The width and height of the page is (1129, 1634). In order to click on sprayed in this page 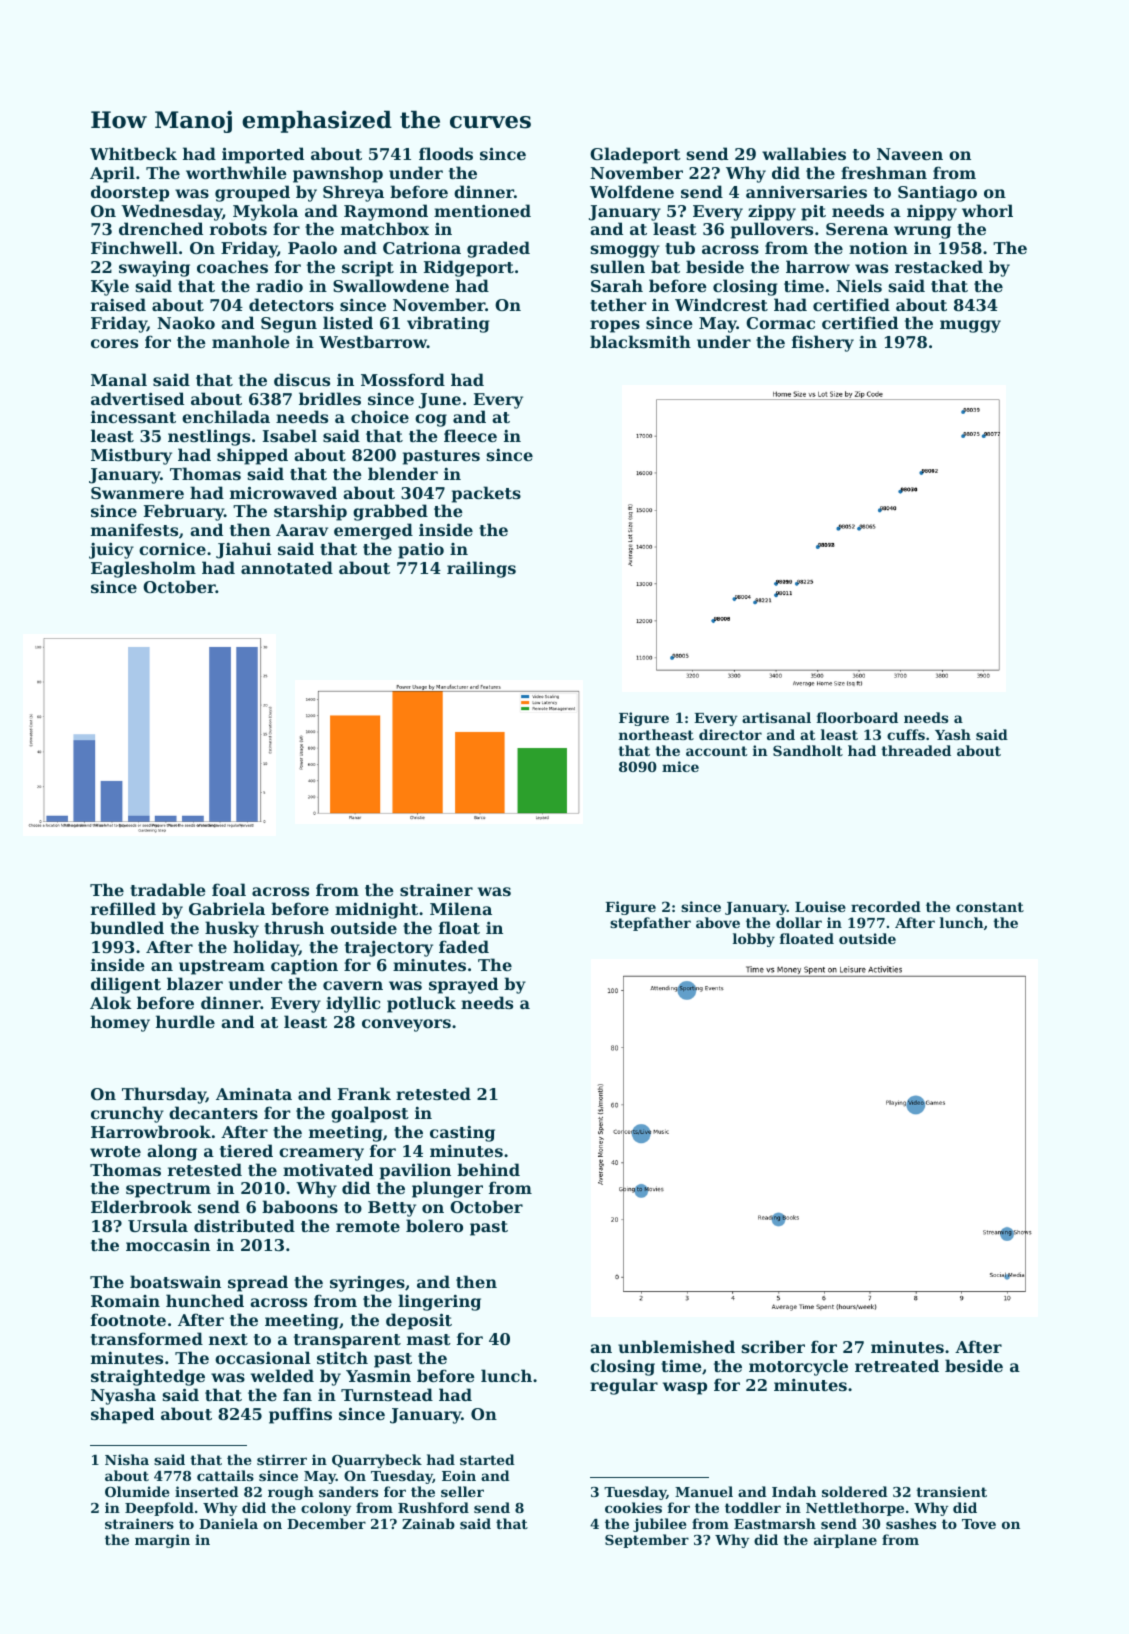, I will do `click(463, 985)`.
